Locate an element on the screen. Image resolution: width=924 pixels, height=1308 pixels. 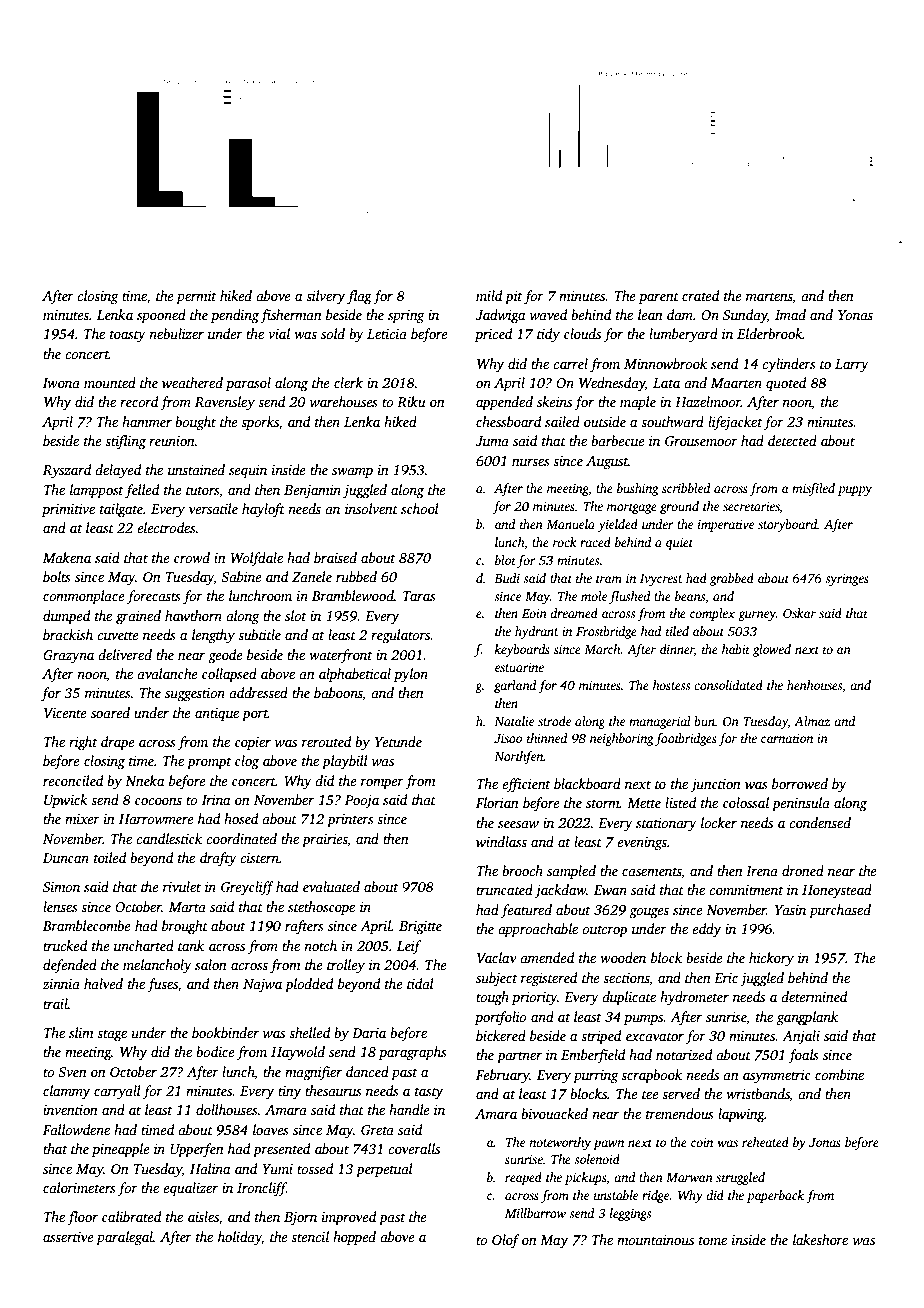
bolts is located at coordinates (57, 576).
